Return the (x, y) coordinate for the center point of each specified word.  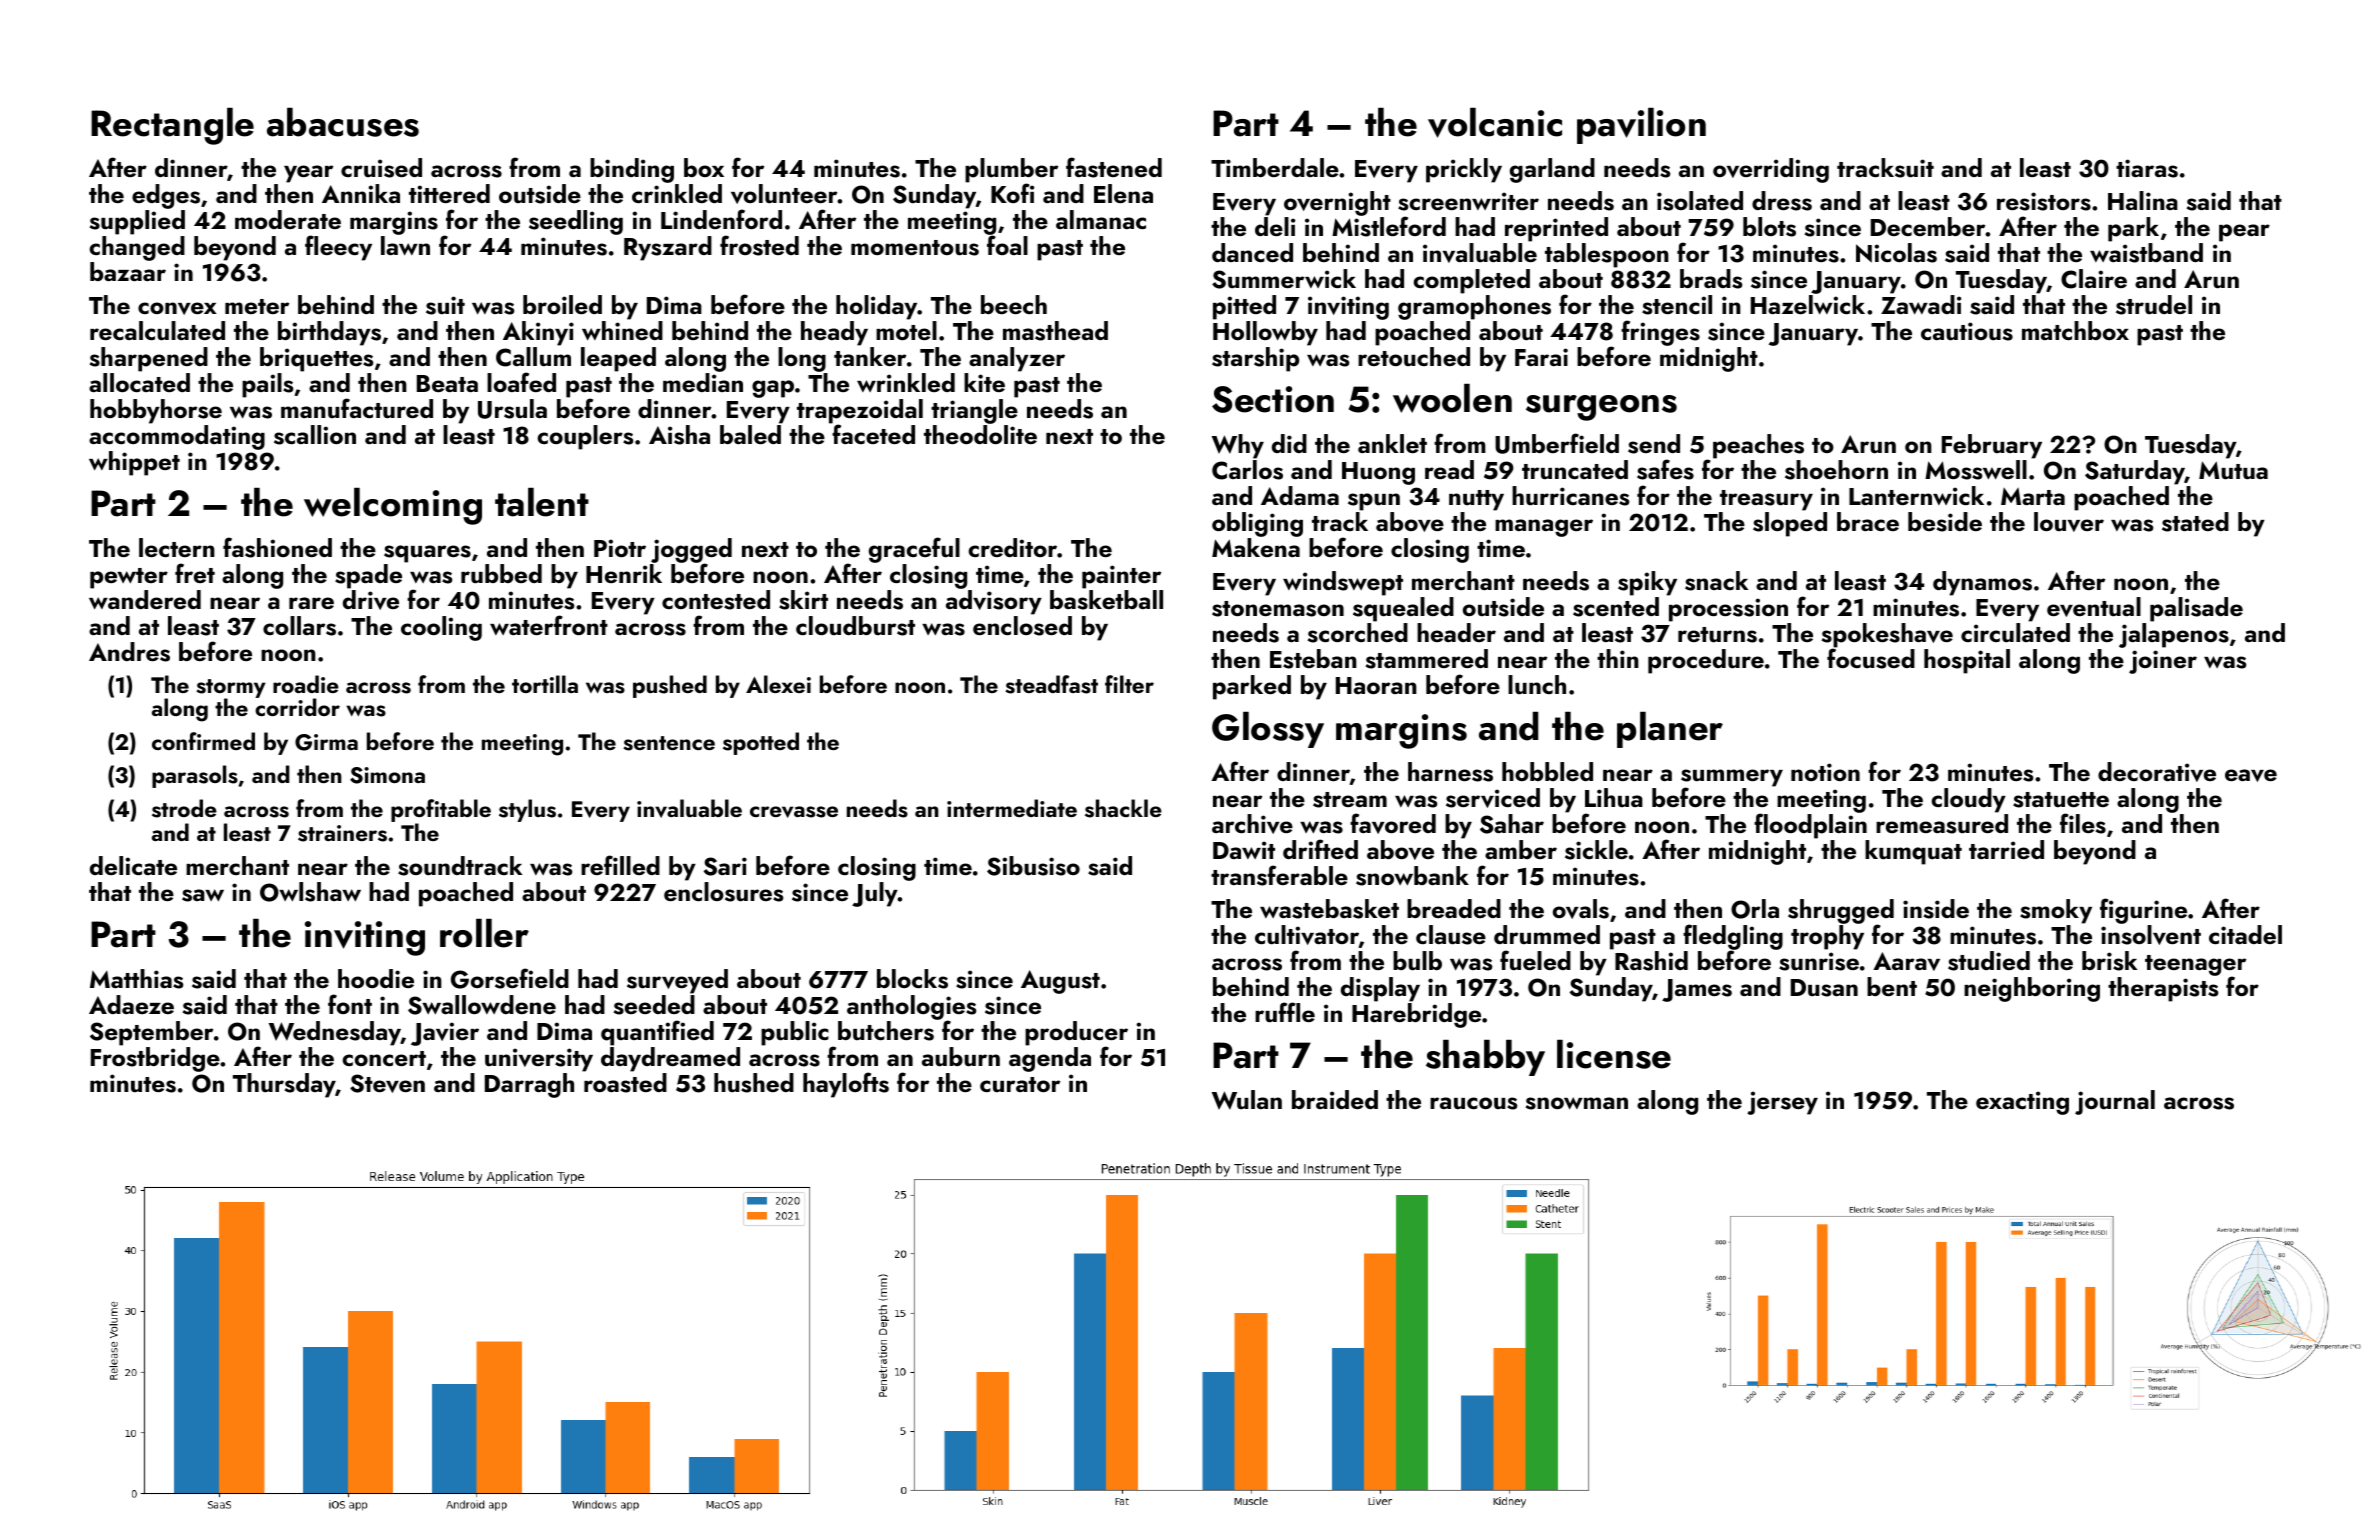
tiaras (2147, 168)
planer (1670, 730)
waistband (2146, 253)
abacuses (343, 122)
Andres (129, 652)
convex (177, 308)
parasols (195, 776)
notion (1825, 772)
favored (1393, 823)
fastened (1114, 167)
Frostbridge (155, 1059)
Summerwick (1284, 279)
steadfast (1051, 684)
